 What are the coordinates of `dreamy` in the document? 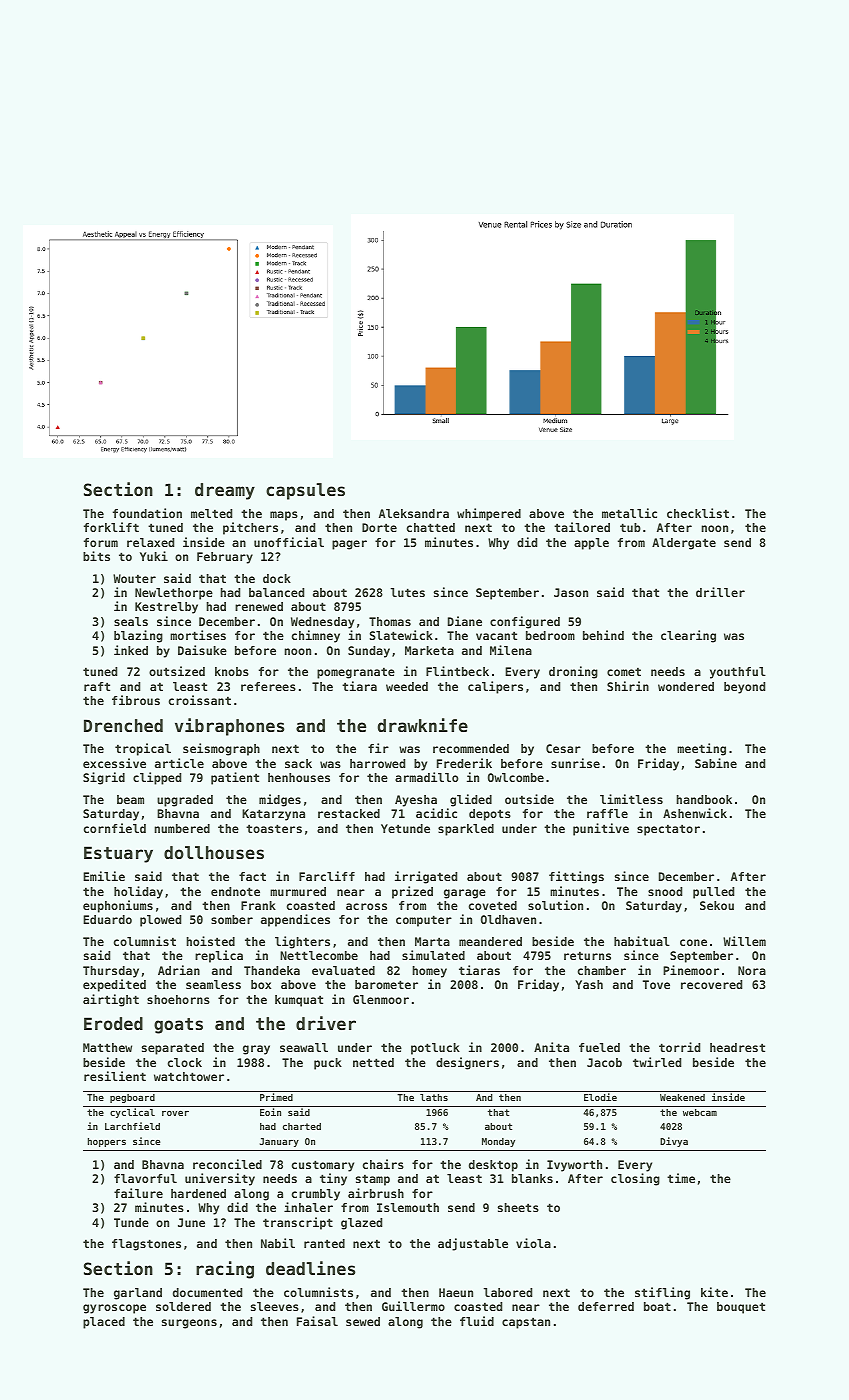 It's located at (225, 491).
